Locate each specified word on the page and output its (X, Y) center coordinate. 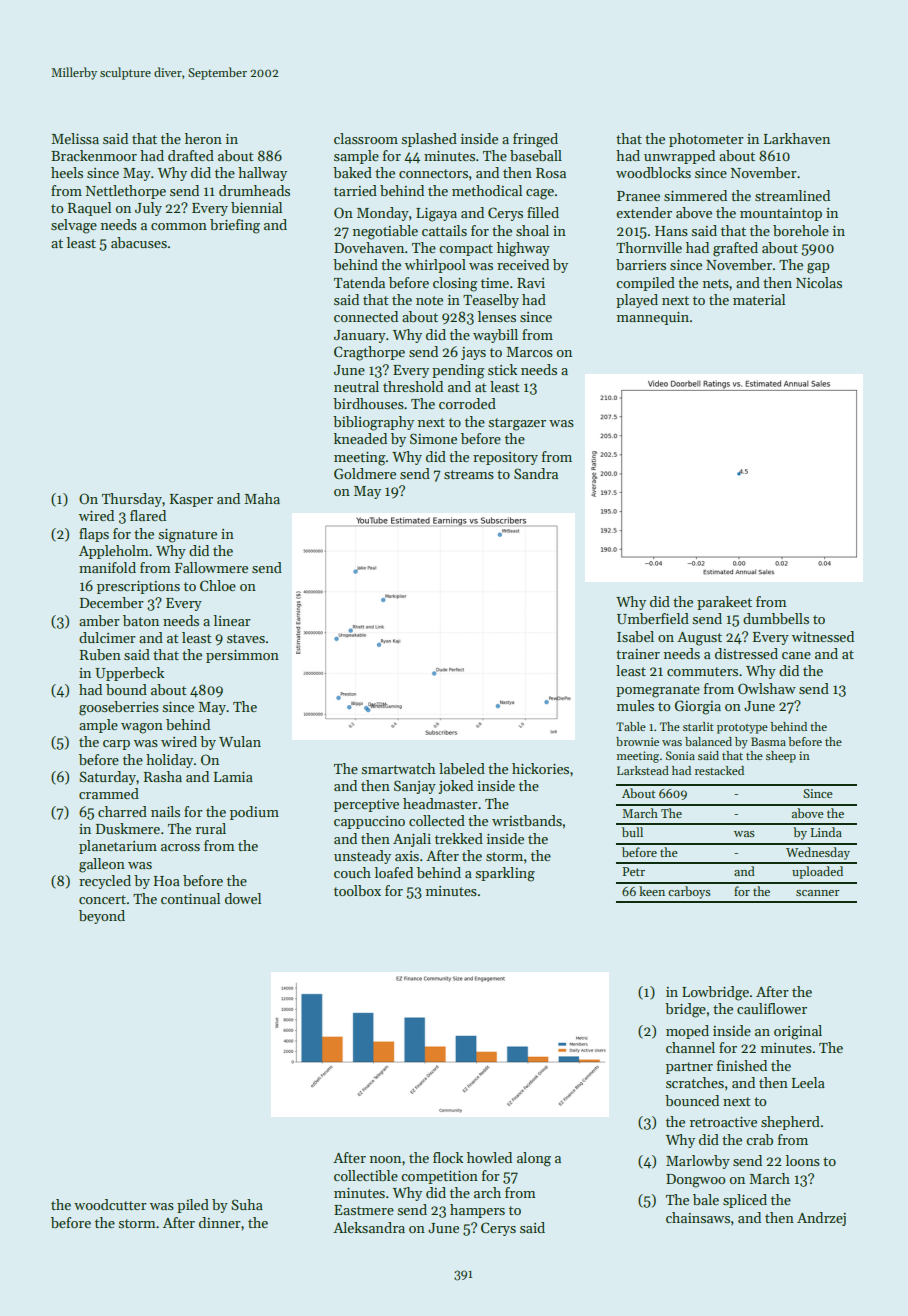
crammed (109, 793)
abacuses (139, 242)
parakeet (724, 603)
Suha (247, 1204)
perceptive (366, 805)
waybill (495, 336)
